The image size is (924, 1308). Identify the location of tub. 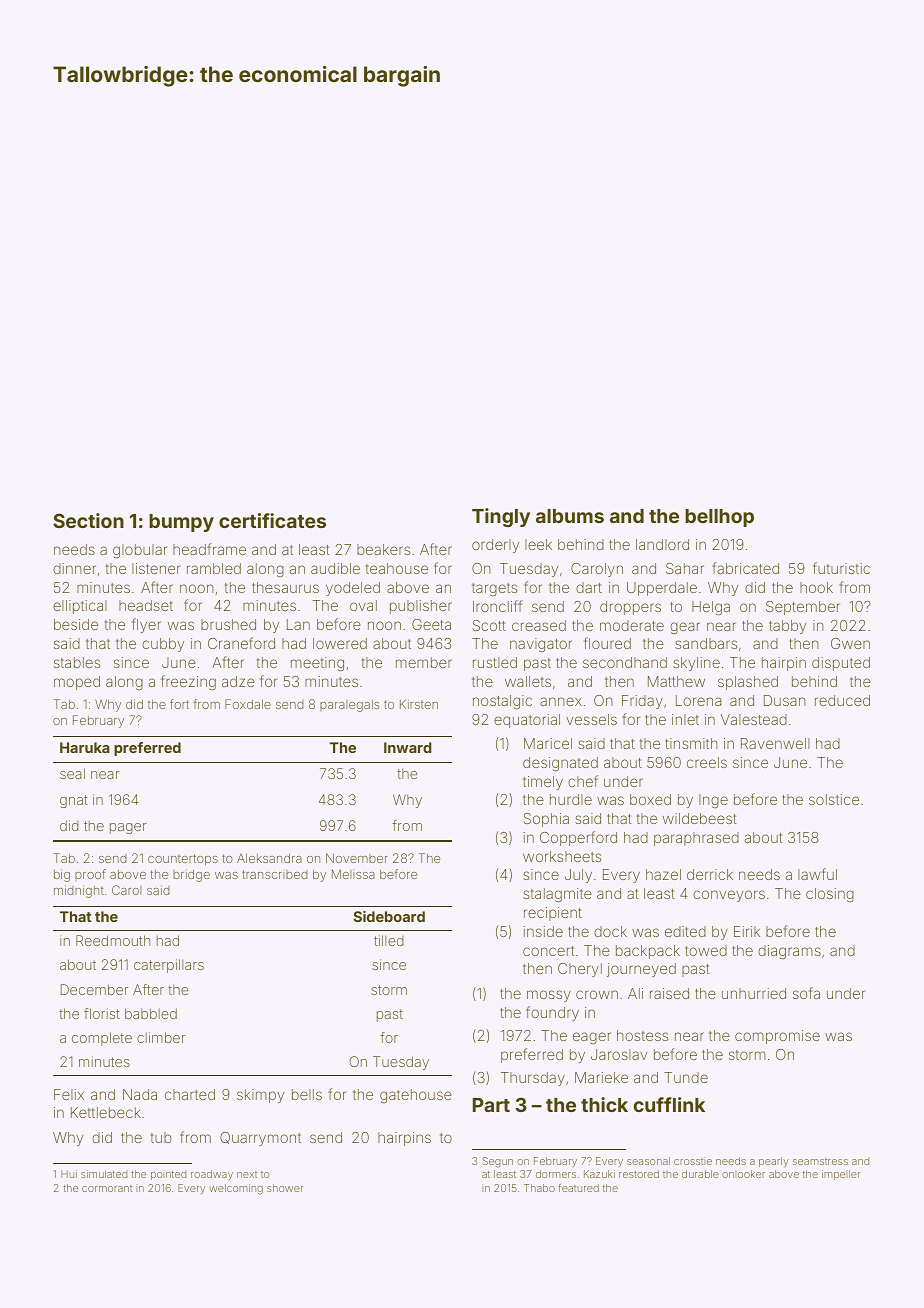
(161, 1137).
